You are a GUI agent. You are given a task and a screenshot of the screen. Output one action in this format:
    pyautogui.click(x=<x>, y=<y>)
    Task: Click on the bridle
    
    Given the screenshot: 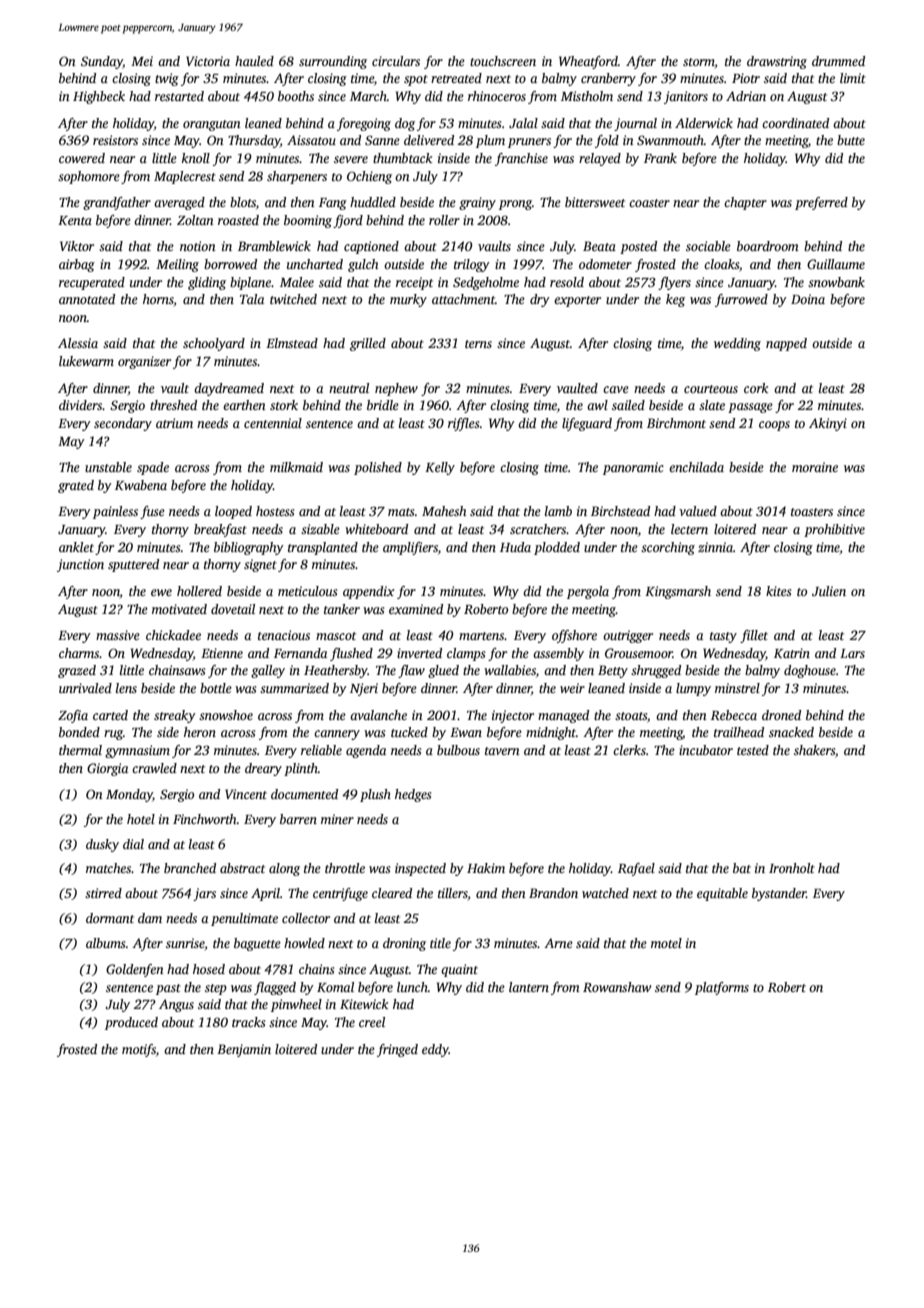 What is the action you would take?
    pyautogui.click(x=383, y=405)
